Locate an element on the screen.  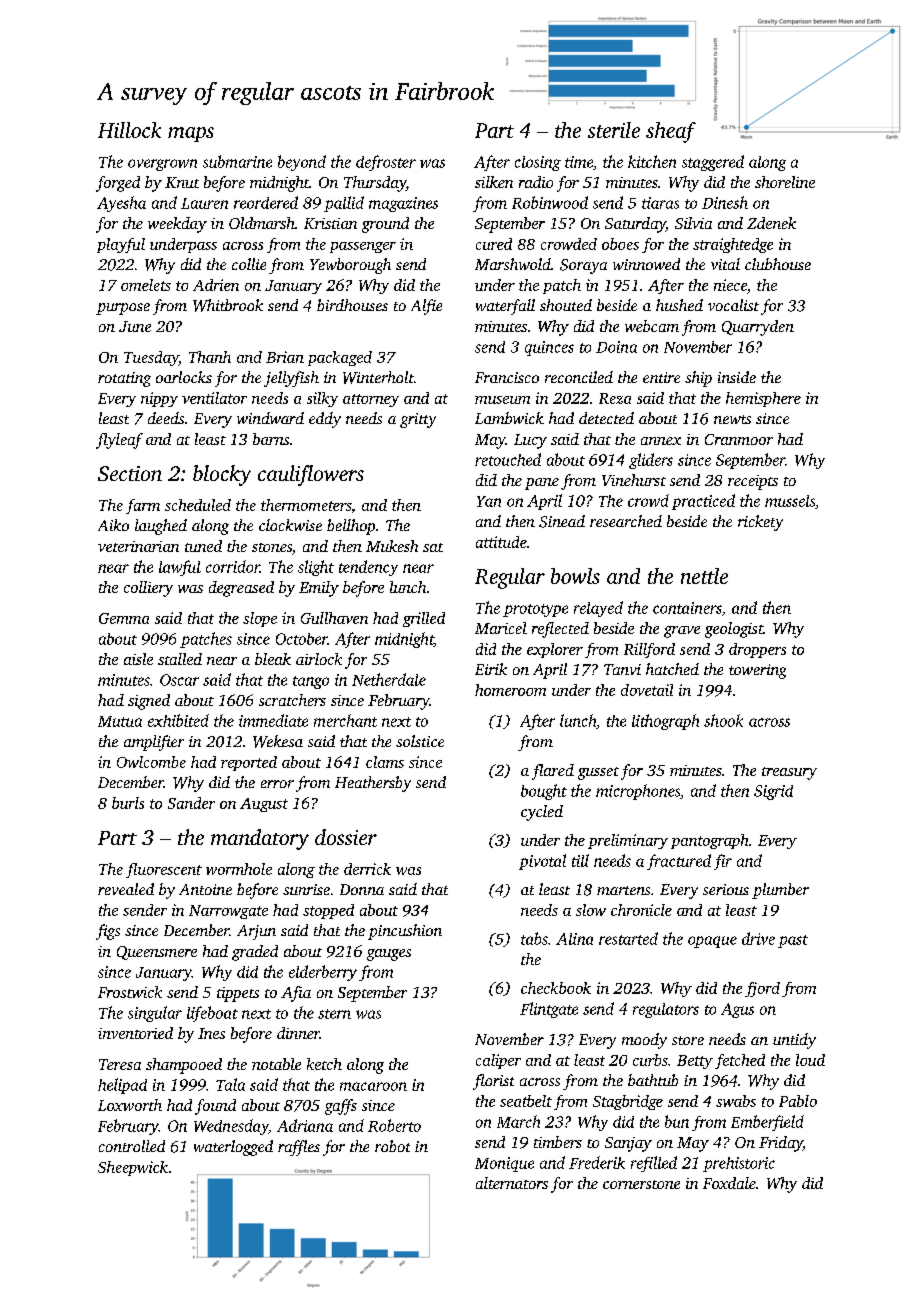
sterile is located at coordinates (614, 130).
